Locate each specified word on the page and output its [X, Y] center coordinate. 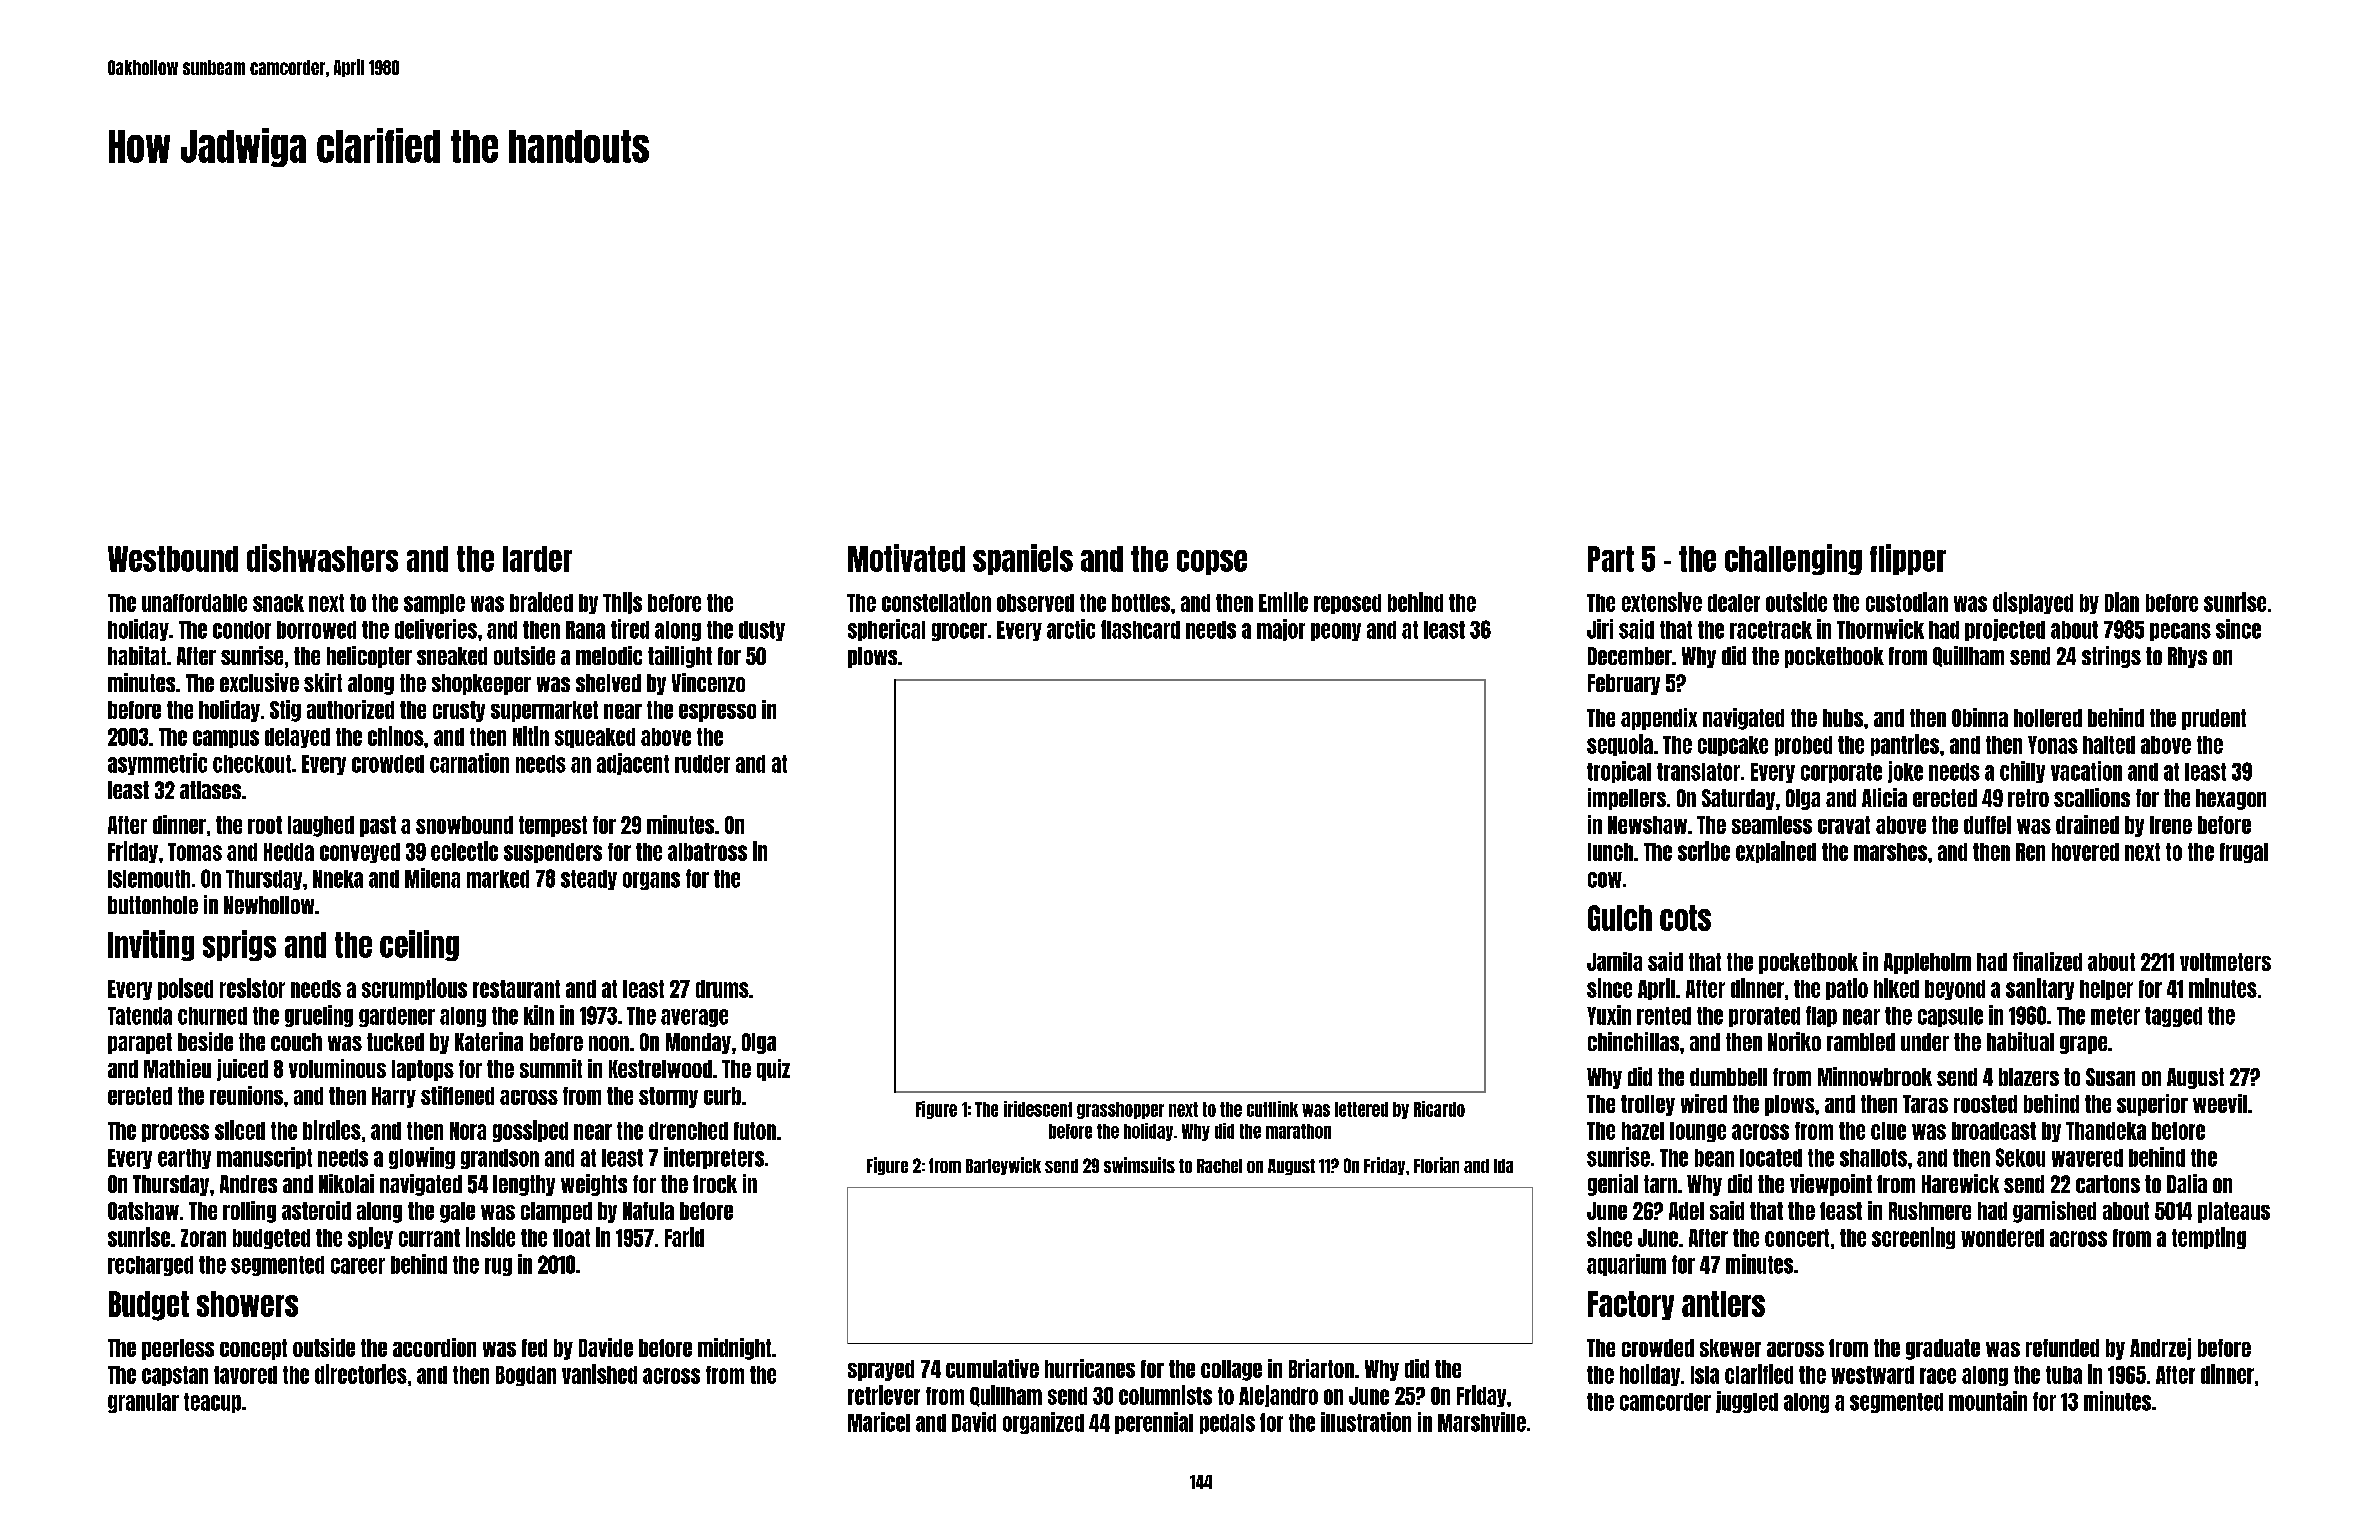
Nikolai [346, 1183]
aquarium [1626, 1265]
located [1771, 1158]
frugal [2244, 853]
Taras [1925, 1104]
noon [609, 1043]
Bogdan [526, 1376]
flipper [1908, 559]
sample [434, 604]
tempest [553, 826]
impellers [1627, 799]
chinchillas [1633, 1041]
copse [1212, 562]
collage [1231, 1370]
